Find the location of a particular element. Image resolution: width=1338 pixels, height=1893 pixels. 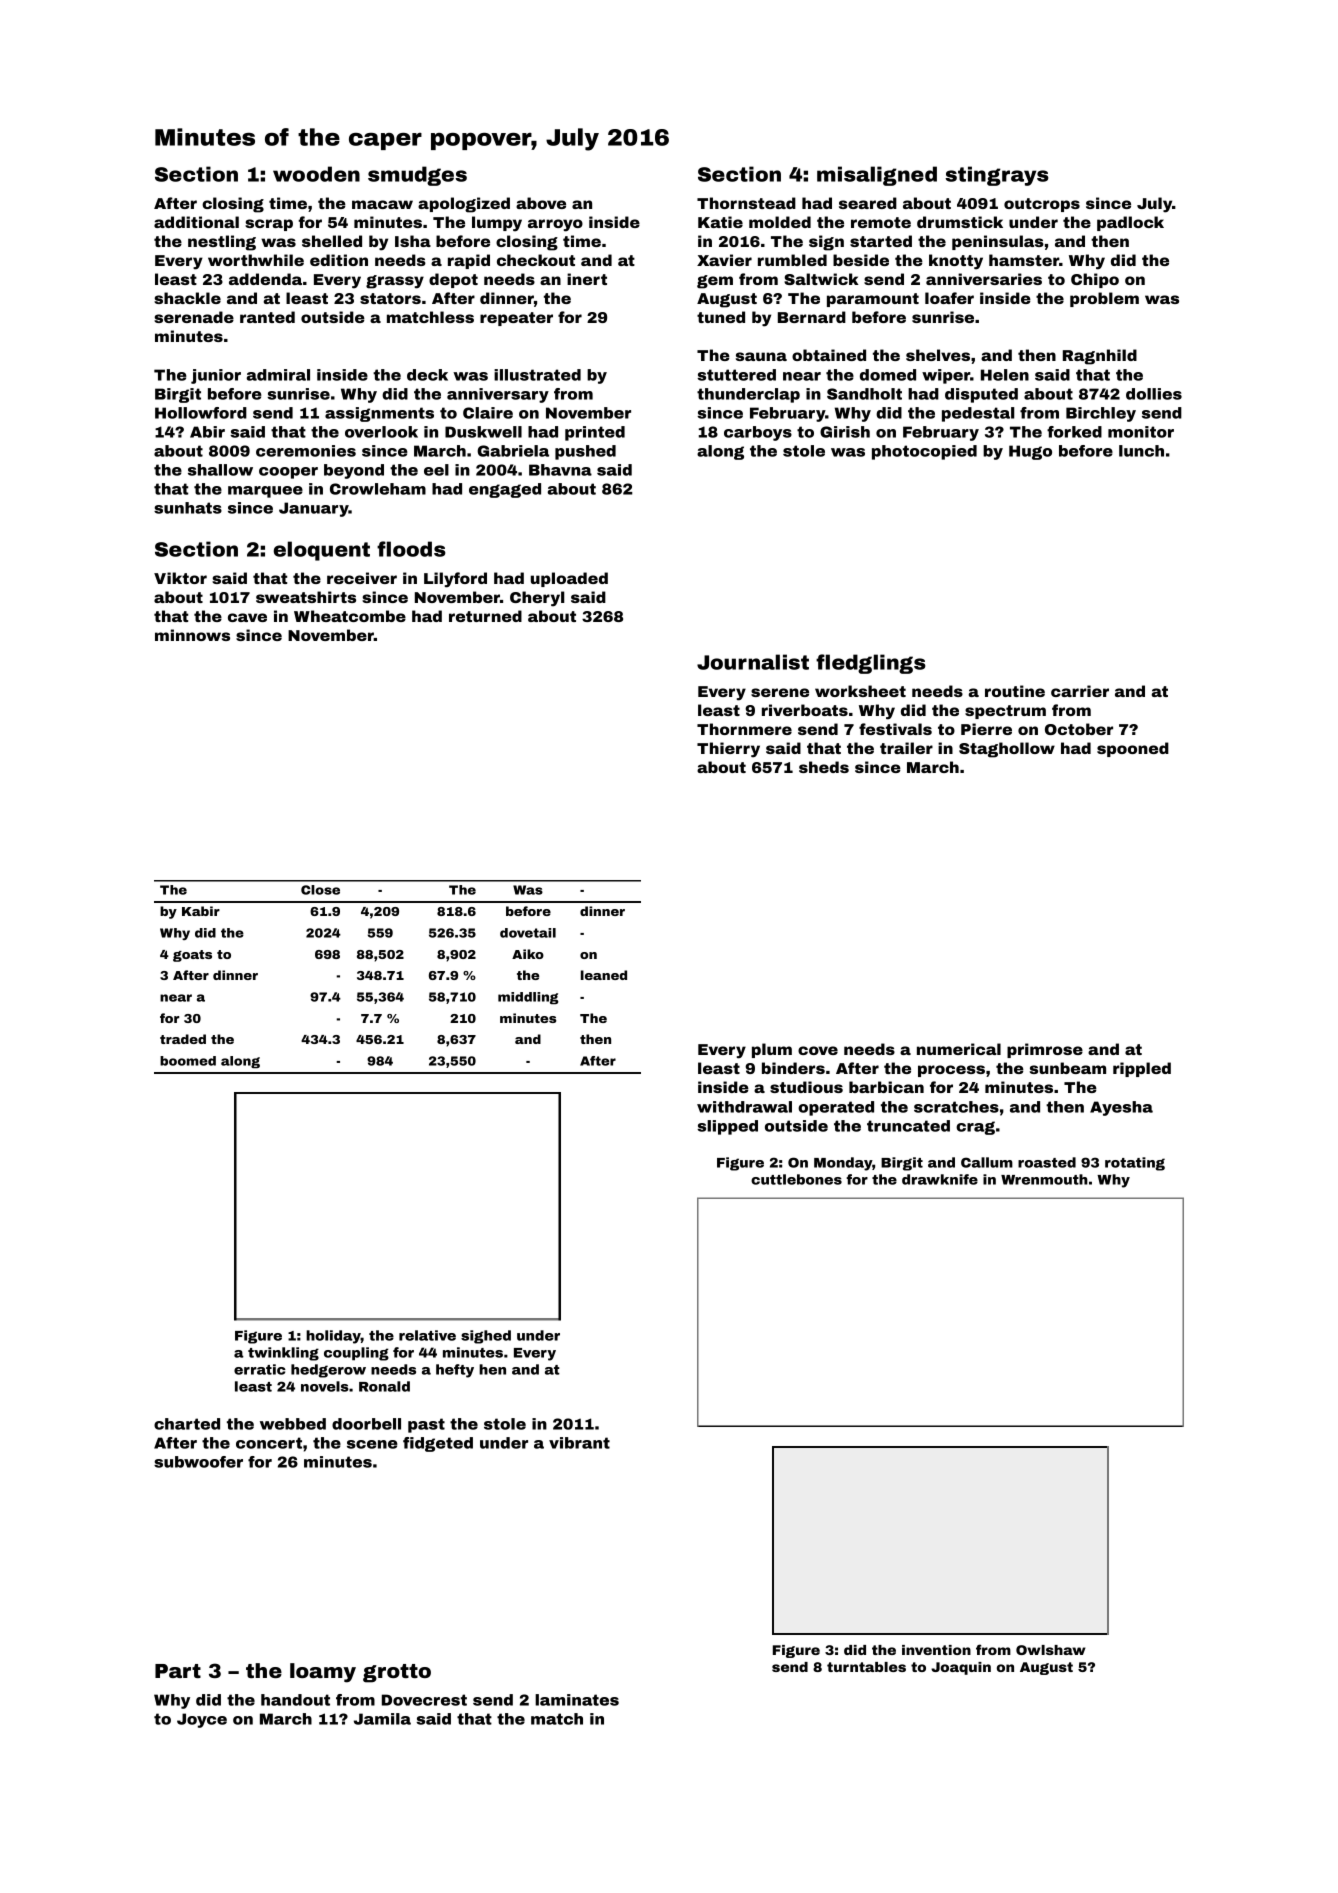

Close is located at coordinates (320, 890).
